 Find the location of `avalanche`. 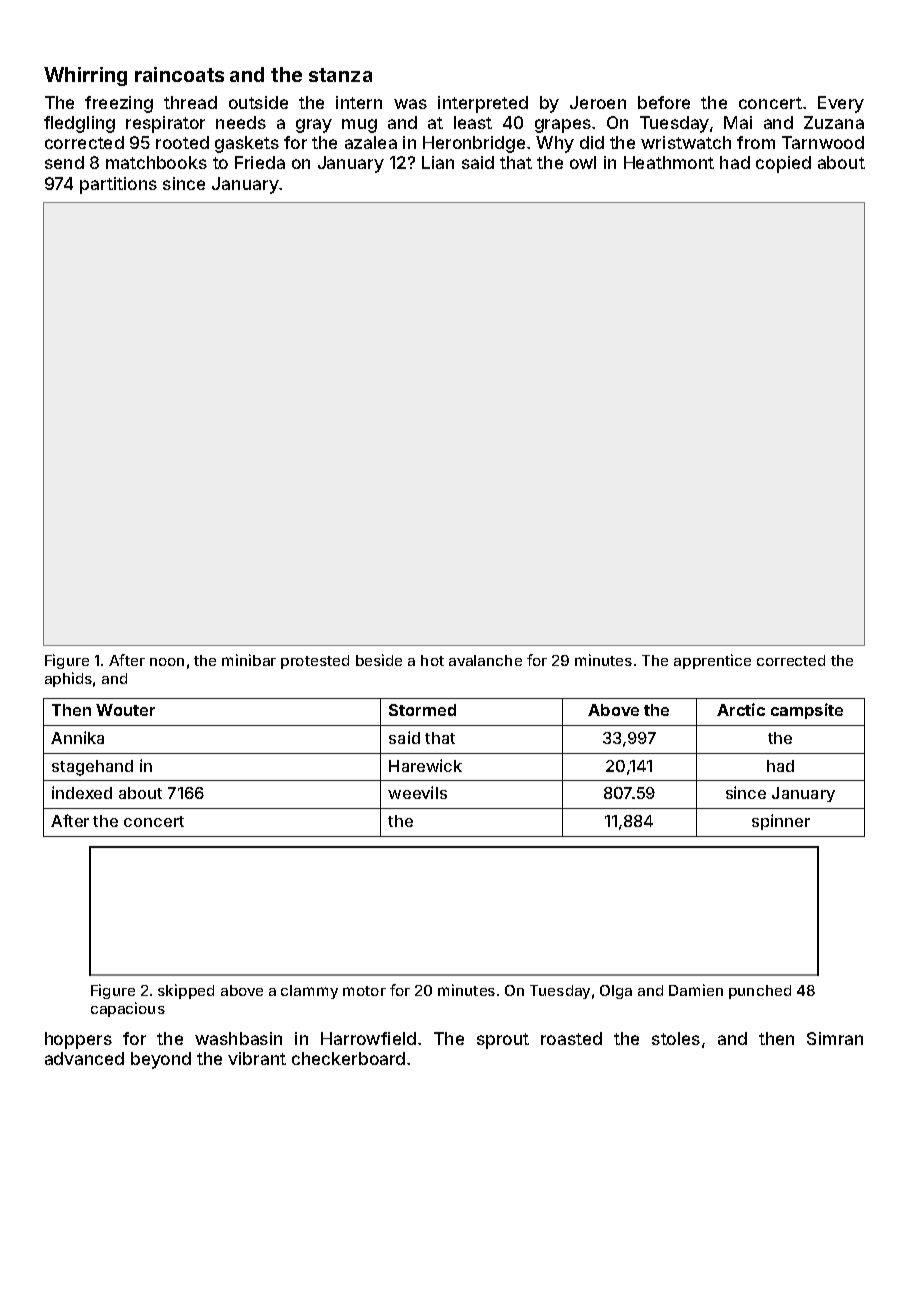

avalanche is located at coordinates (485, 660).
